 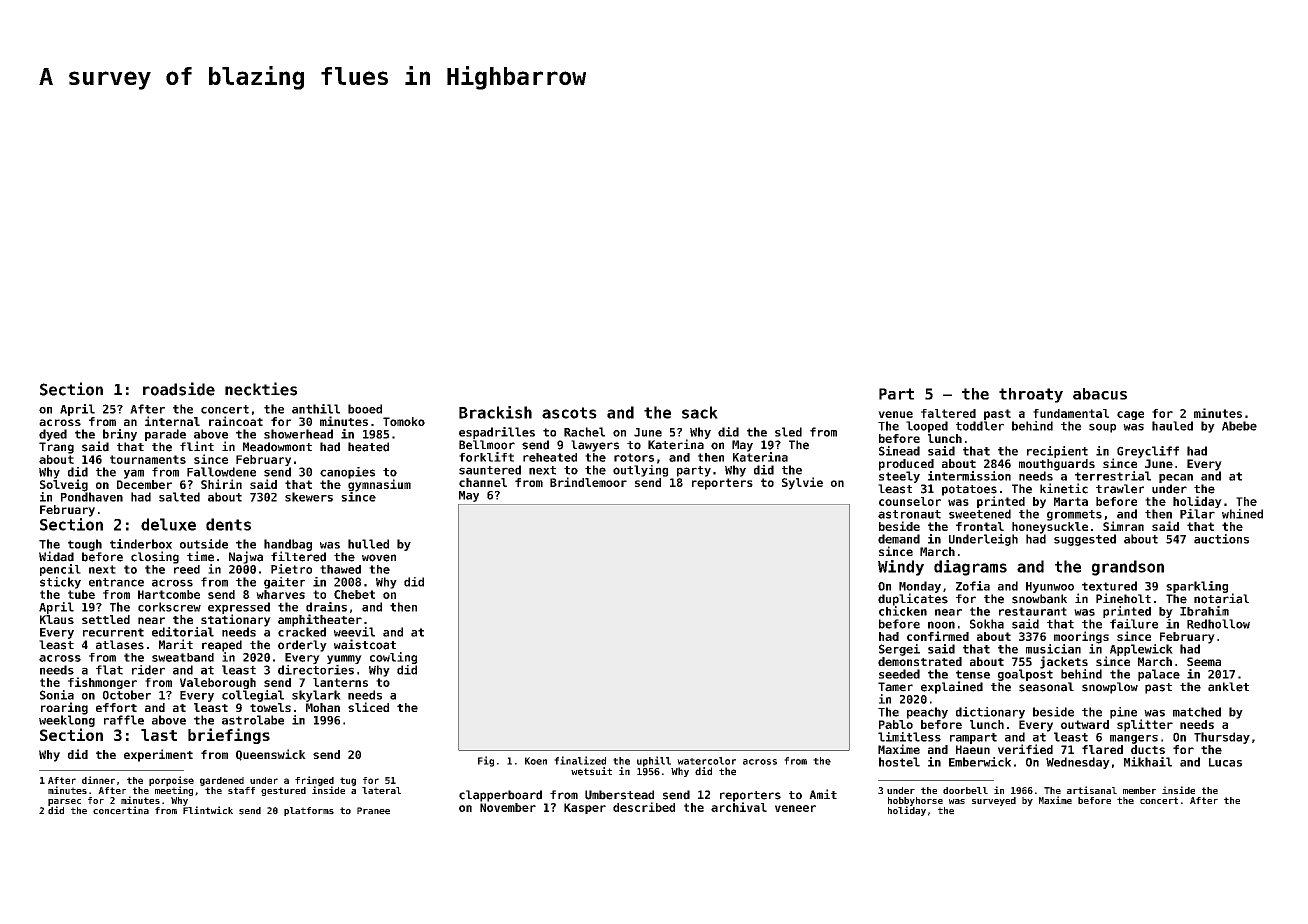 I want to click on hulled, so click(x=368, y=544).
